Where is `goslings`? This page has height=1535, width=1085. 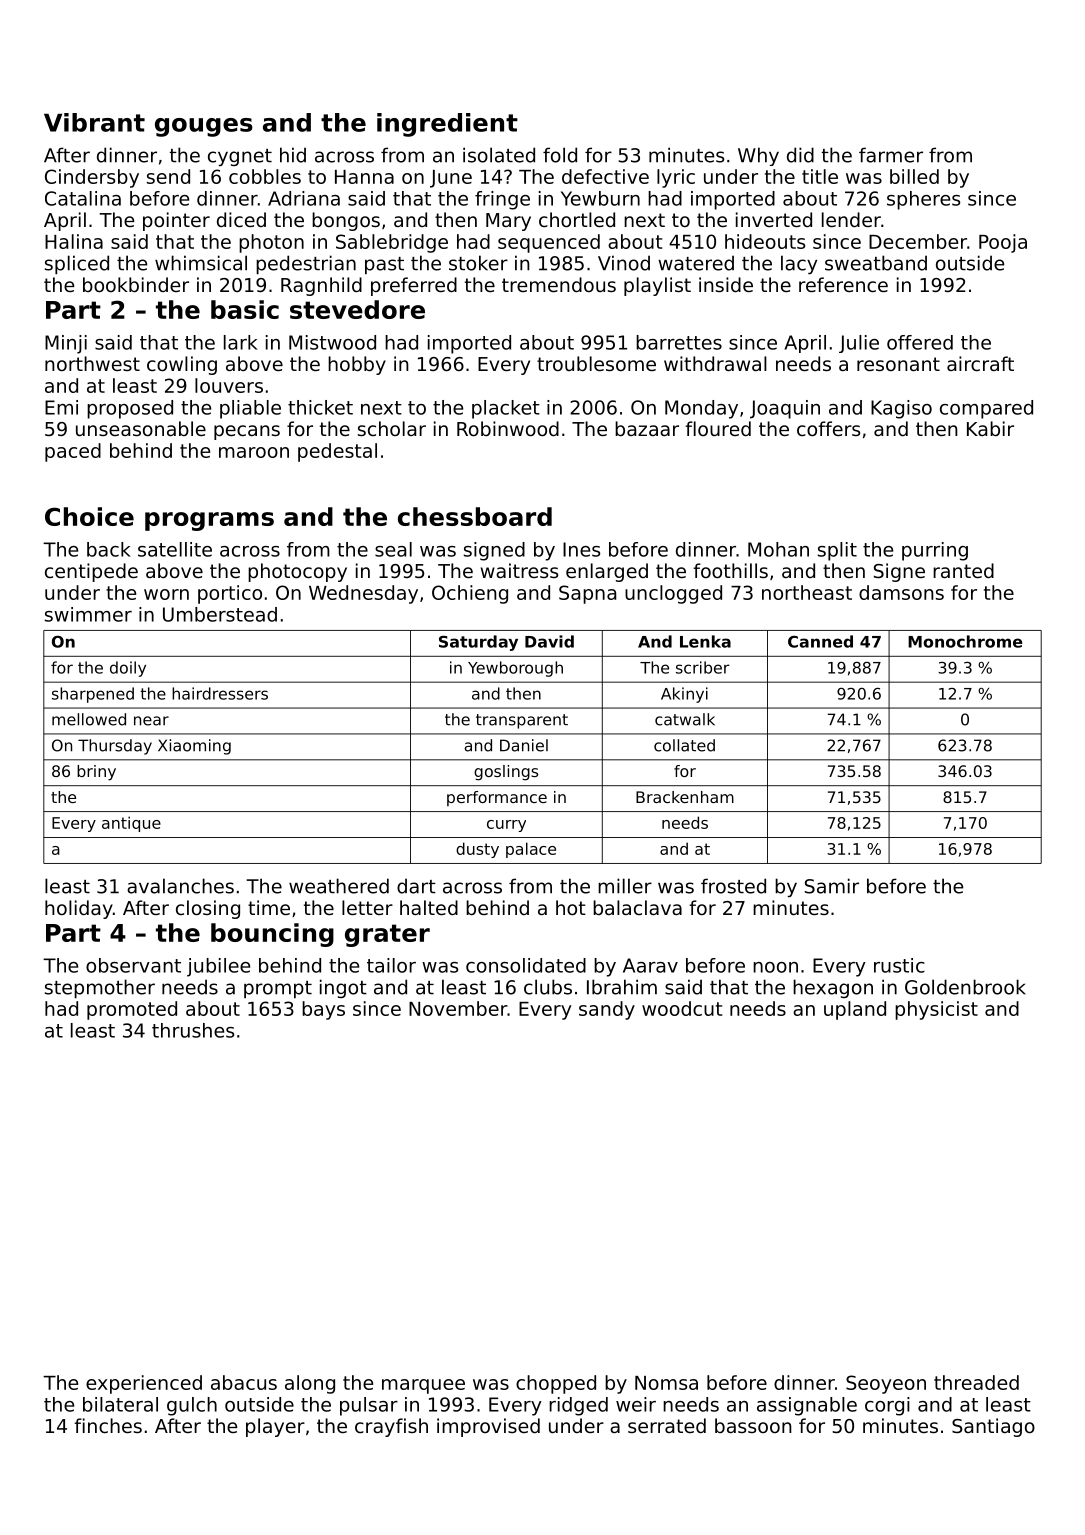 goslings is located at coordinates (506, 773).
